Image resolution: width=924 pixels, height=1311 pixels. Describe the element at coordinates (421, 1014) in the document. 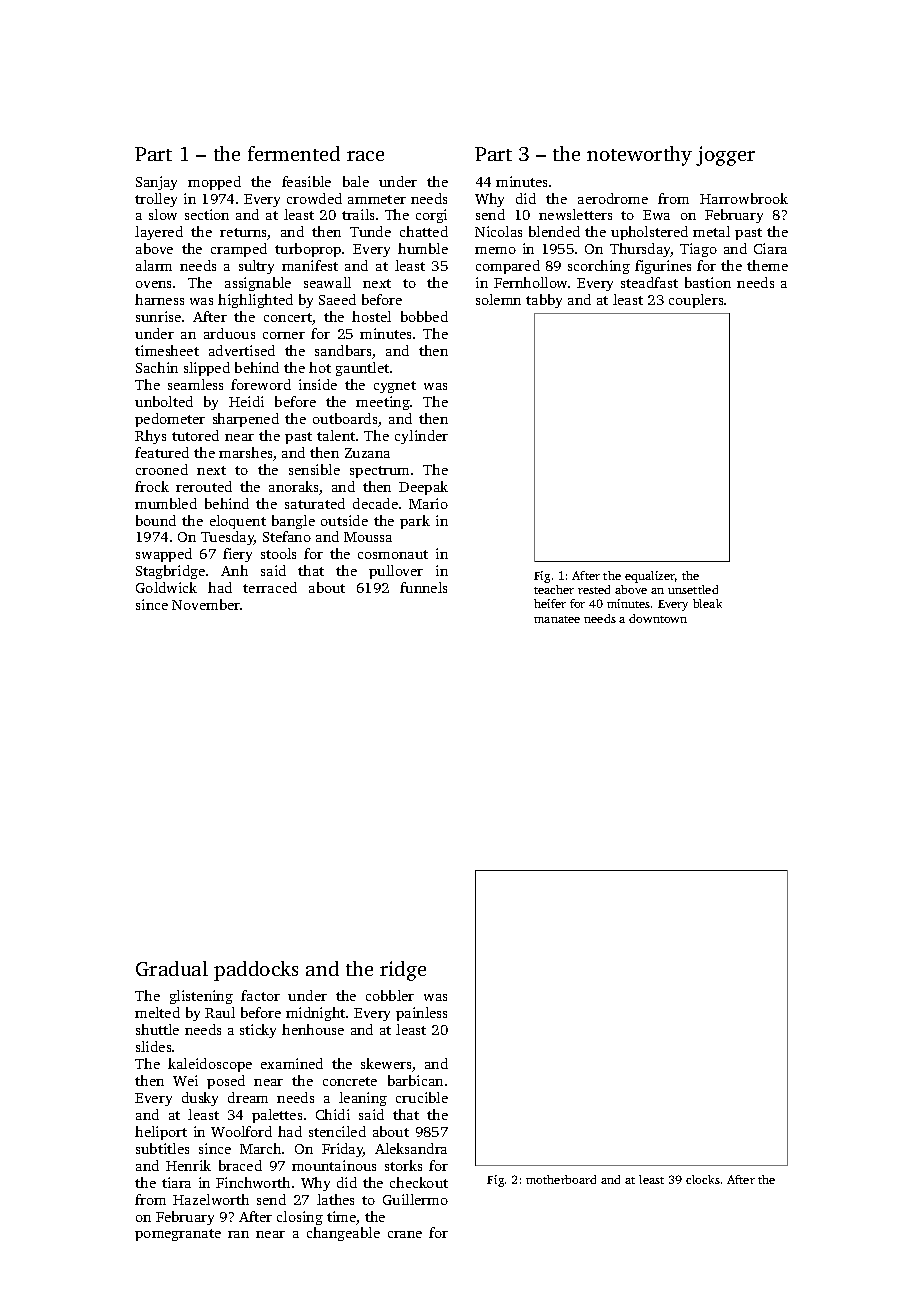

I see `painless` at that location.
